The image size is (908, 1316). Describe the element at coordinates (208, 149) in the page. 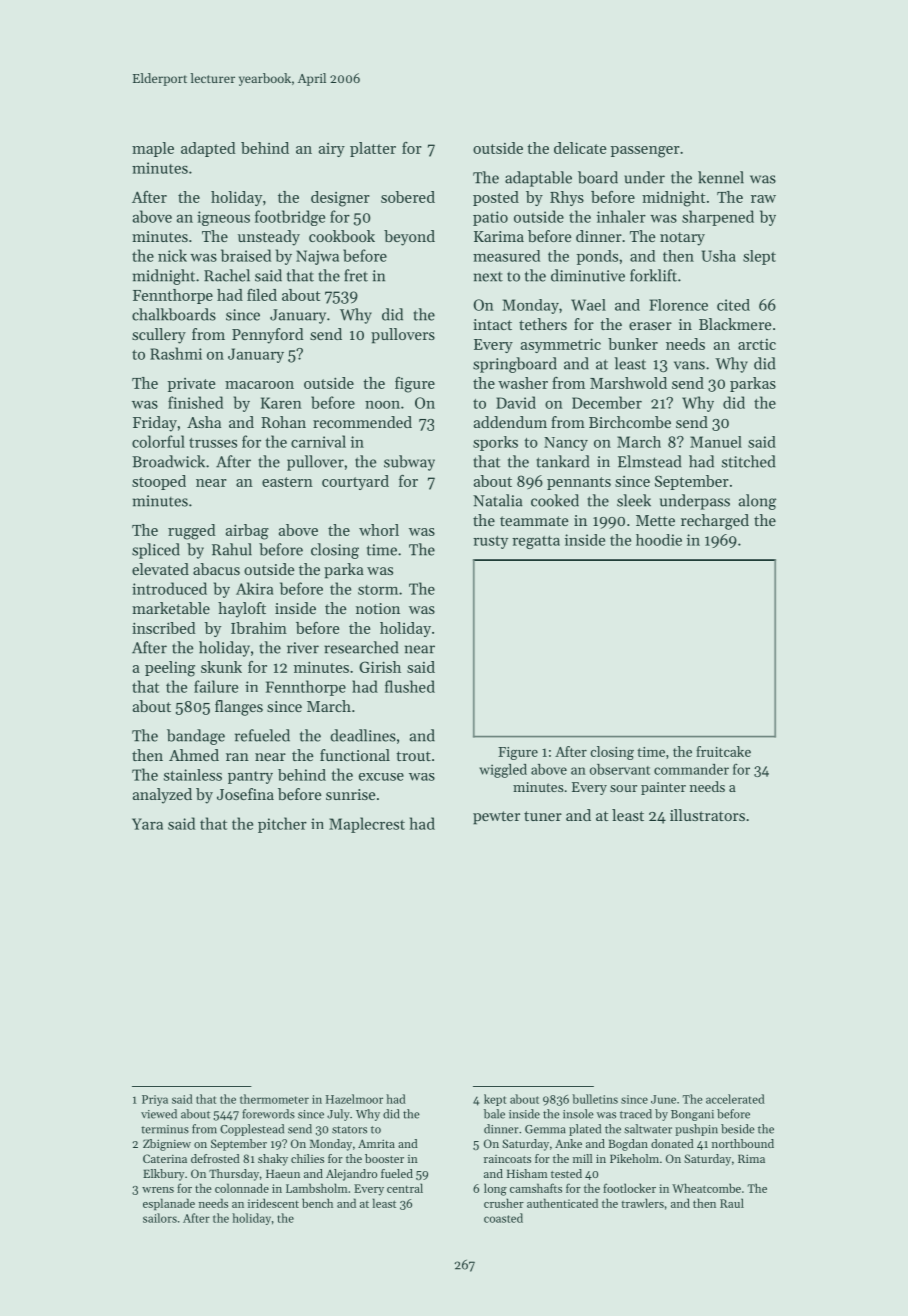

I see `adapted` at that location.
